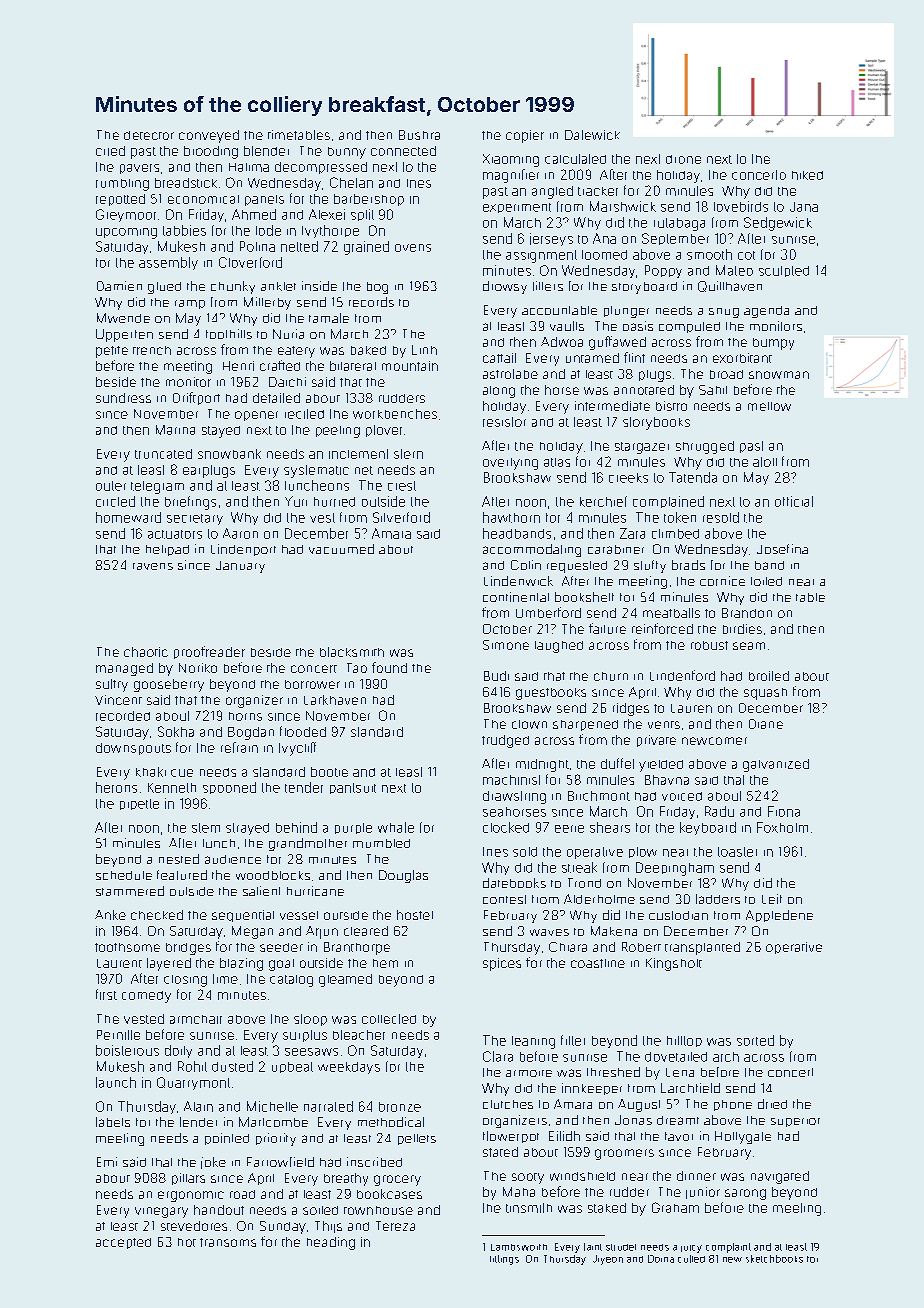 This screenshot has width=924, height=1308. What do you see at coordinates (419, 135) in the screenshot?
I see `Bushra` at bounding box center [419, 135].
